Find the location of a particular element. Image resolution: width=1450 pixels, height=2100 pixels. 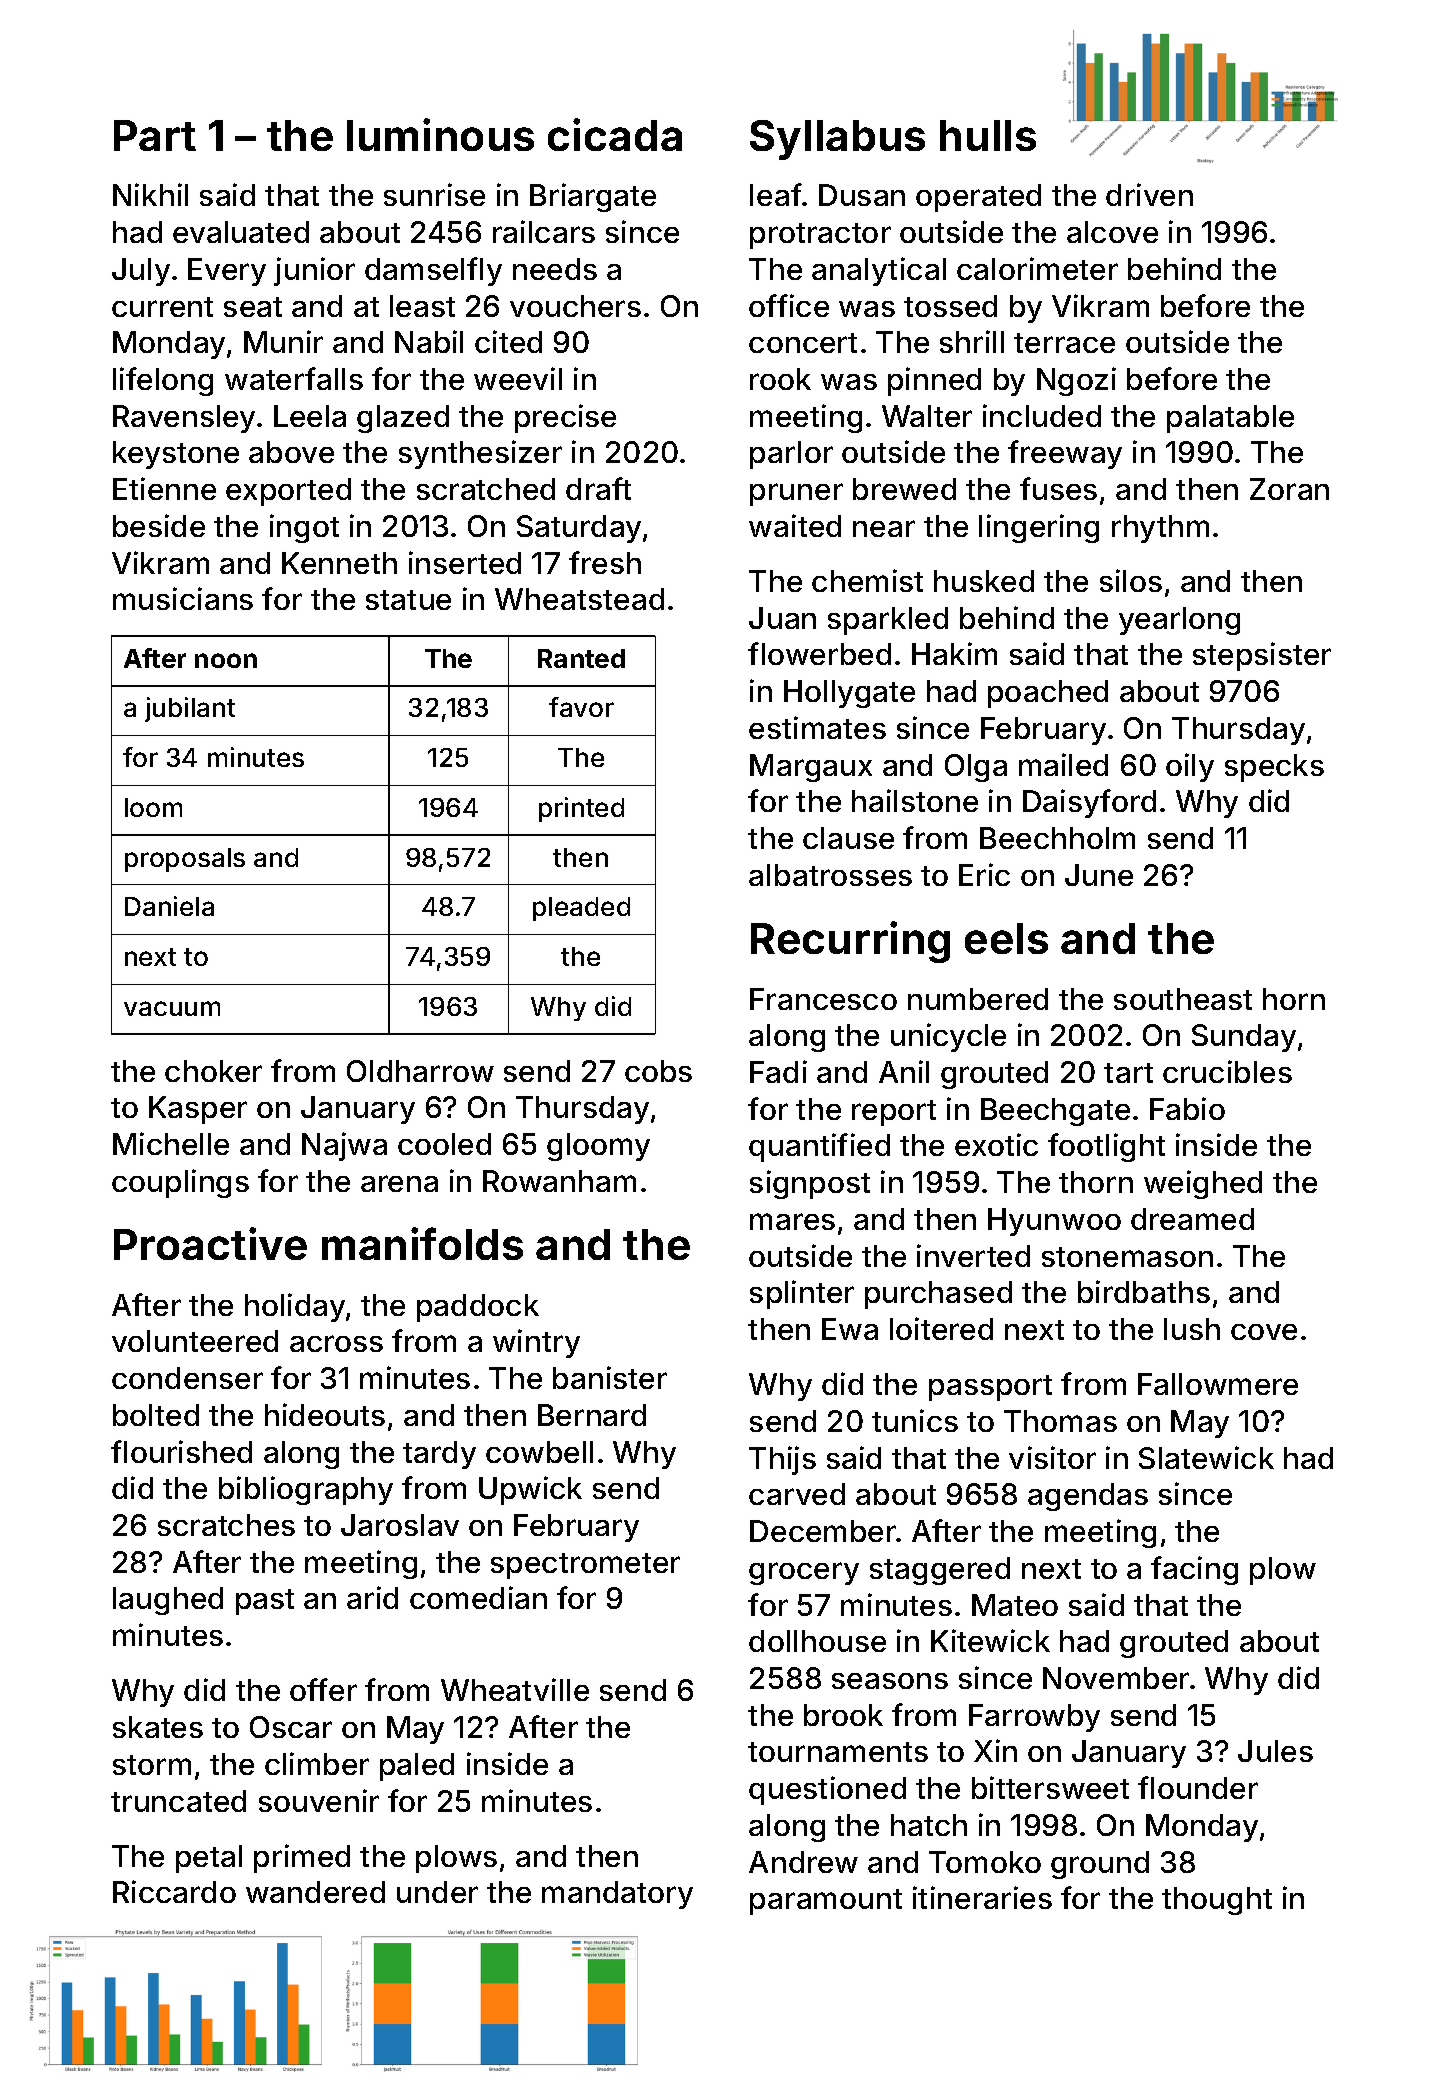

Thomas is located at coordinates (1060, 1421).
